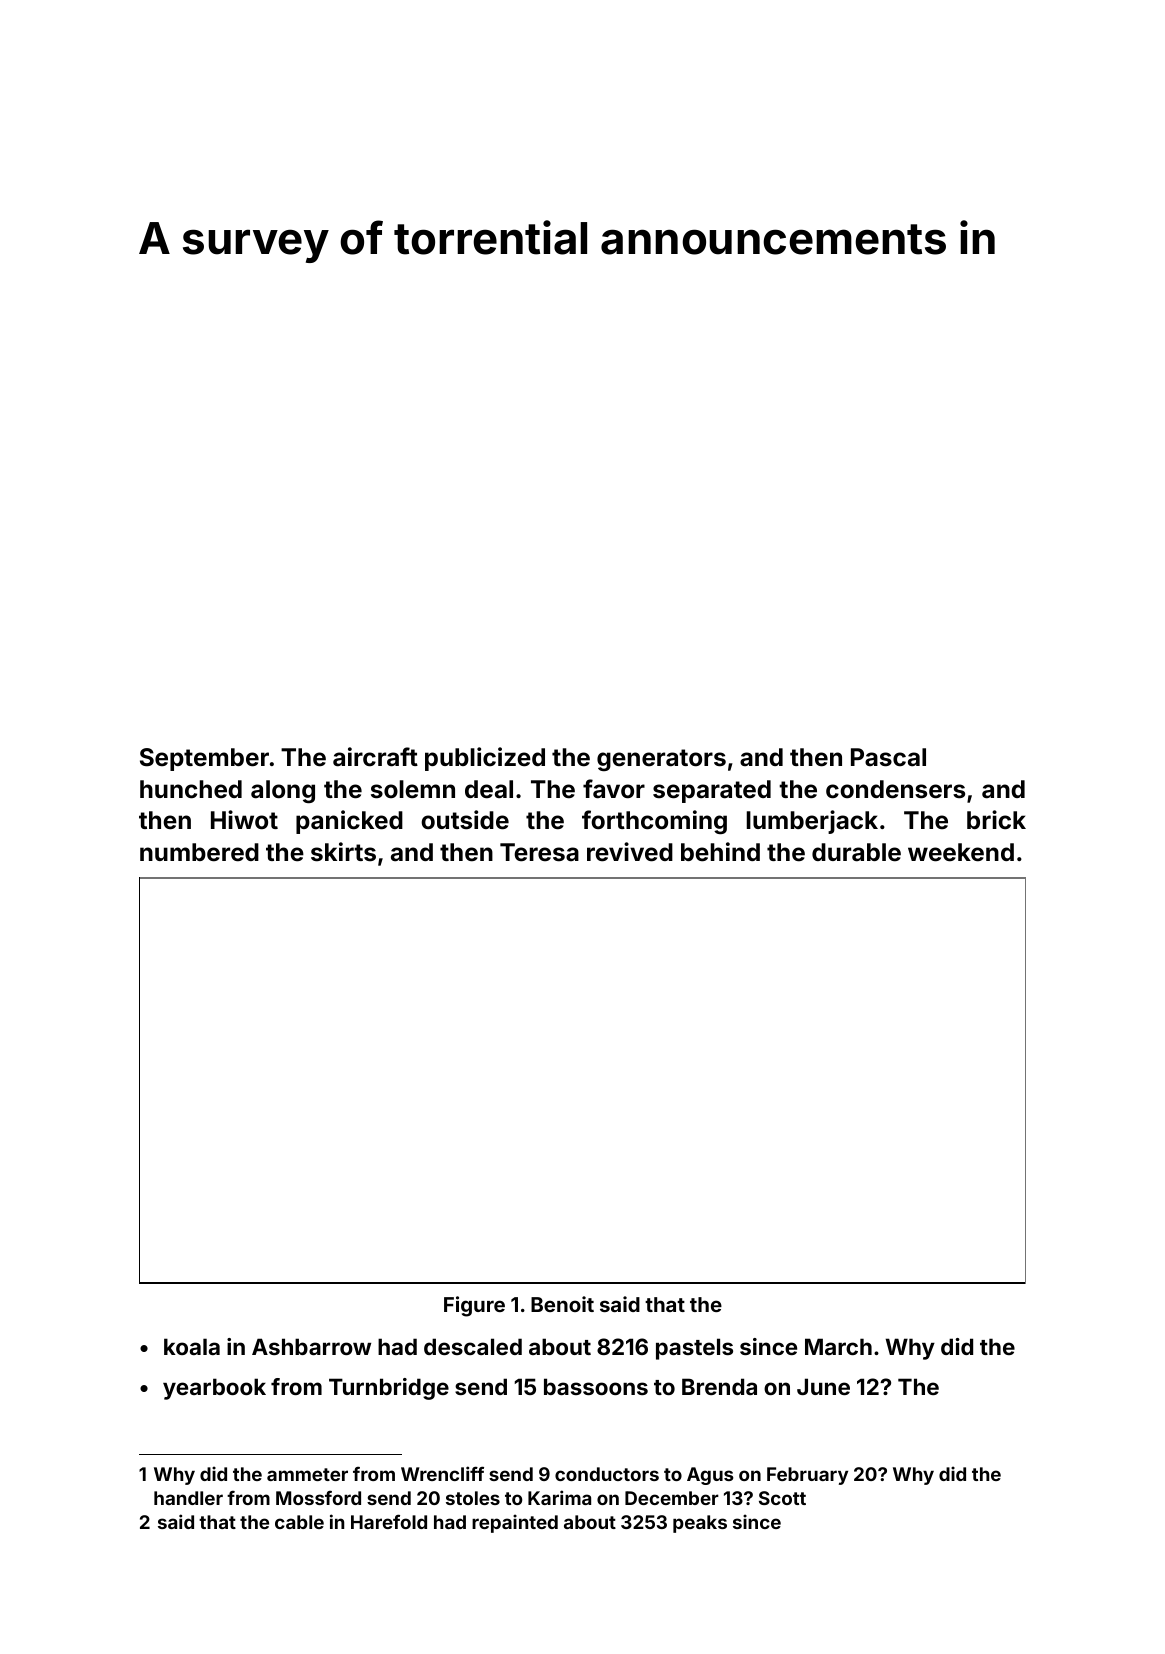 The image size is (1165, 1654). Describe the element at coordinates (375, 757) in the screenshot. I see `aircraft` at that location.
